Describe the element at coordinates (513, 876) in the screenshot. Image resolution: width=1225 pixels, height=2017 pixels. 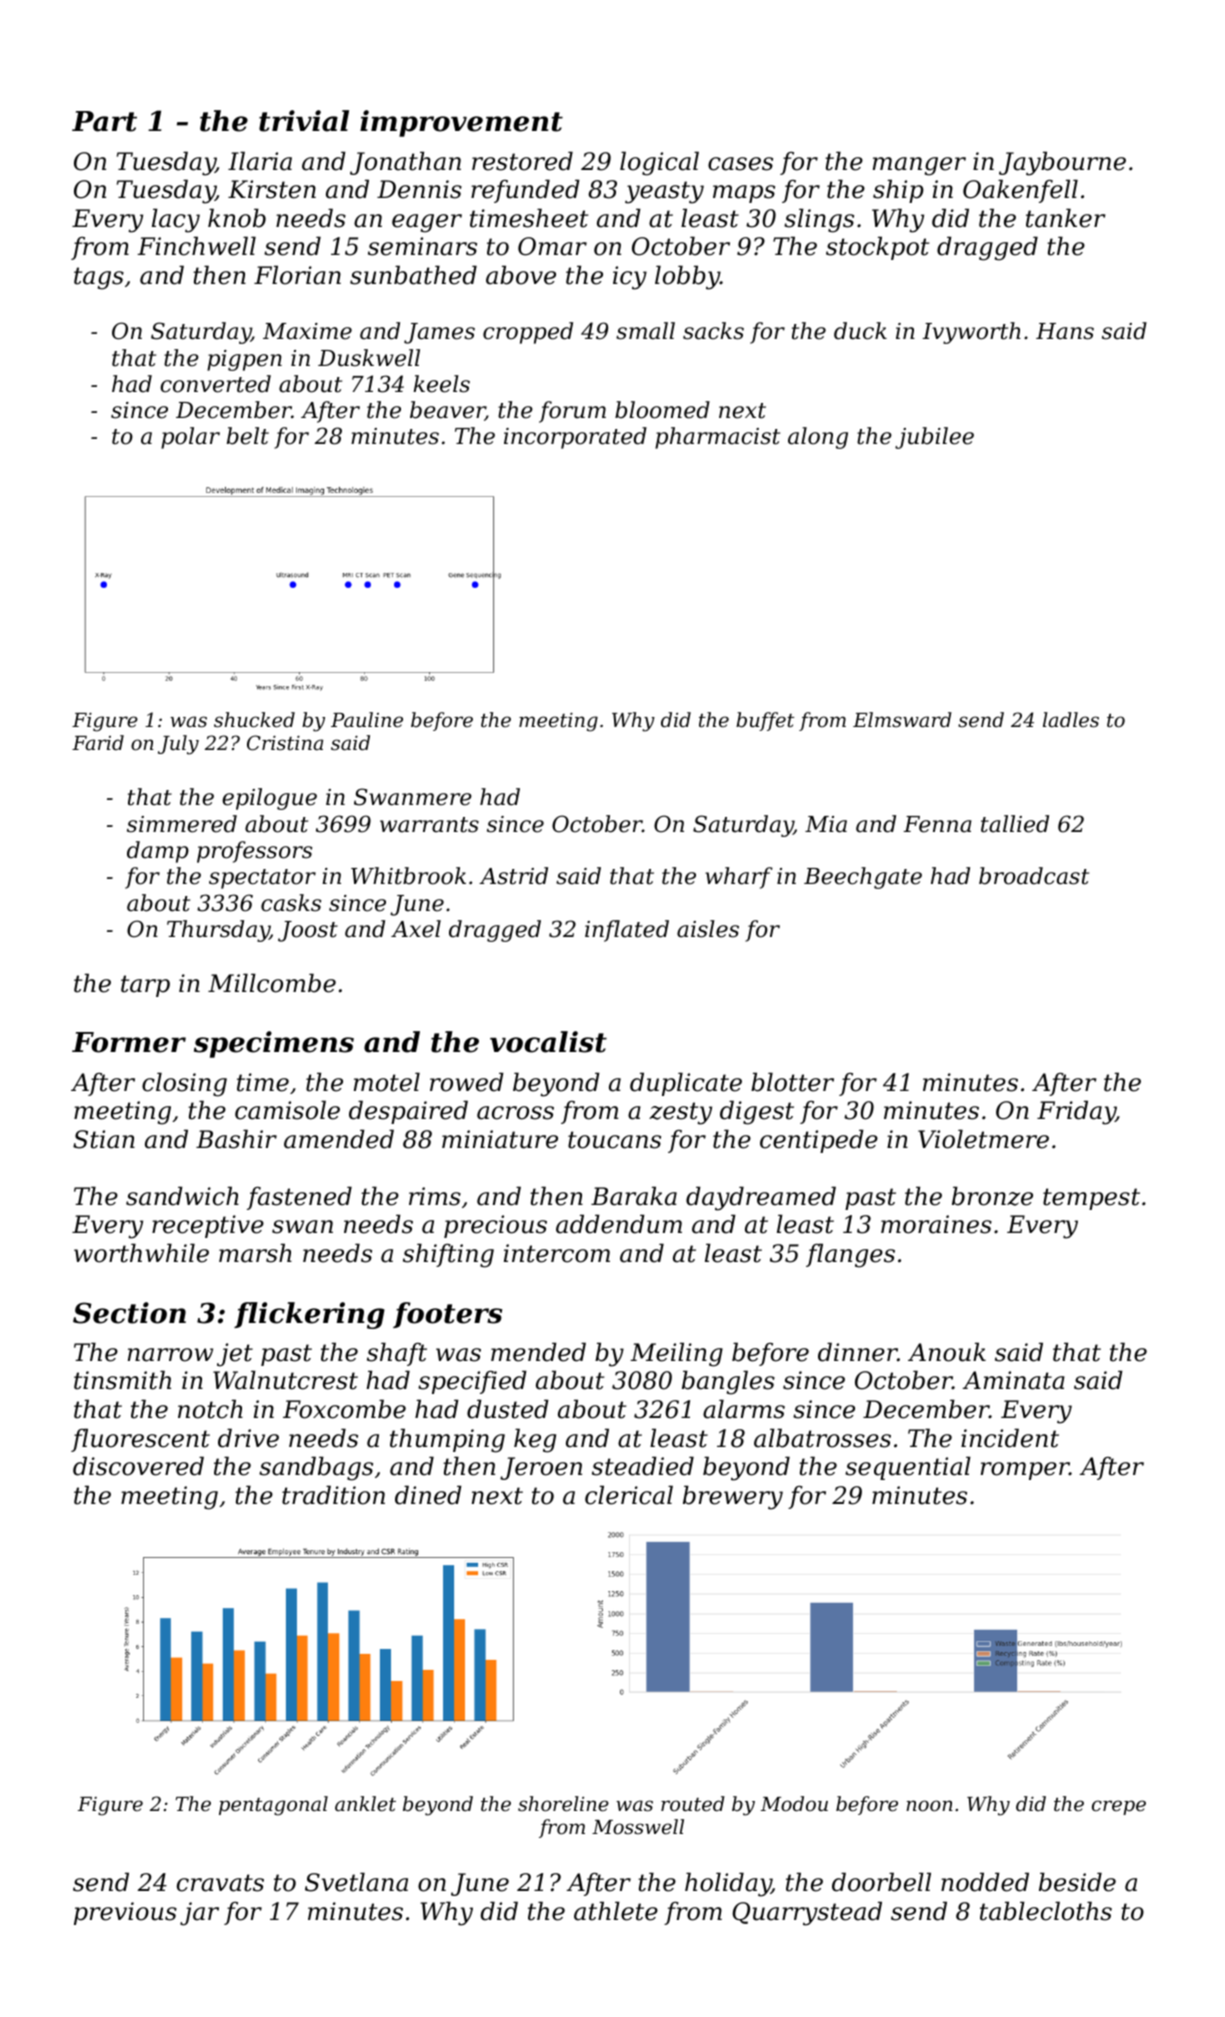
I see `Astrid` at that location.
